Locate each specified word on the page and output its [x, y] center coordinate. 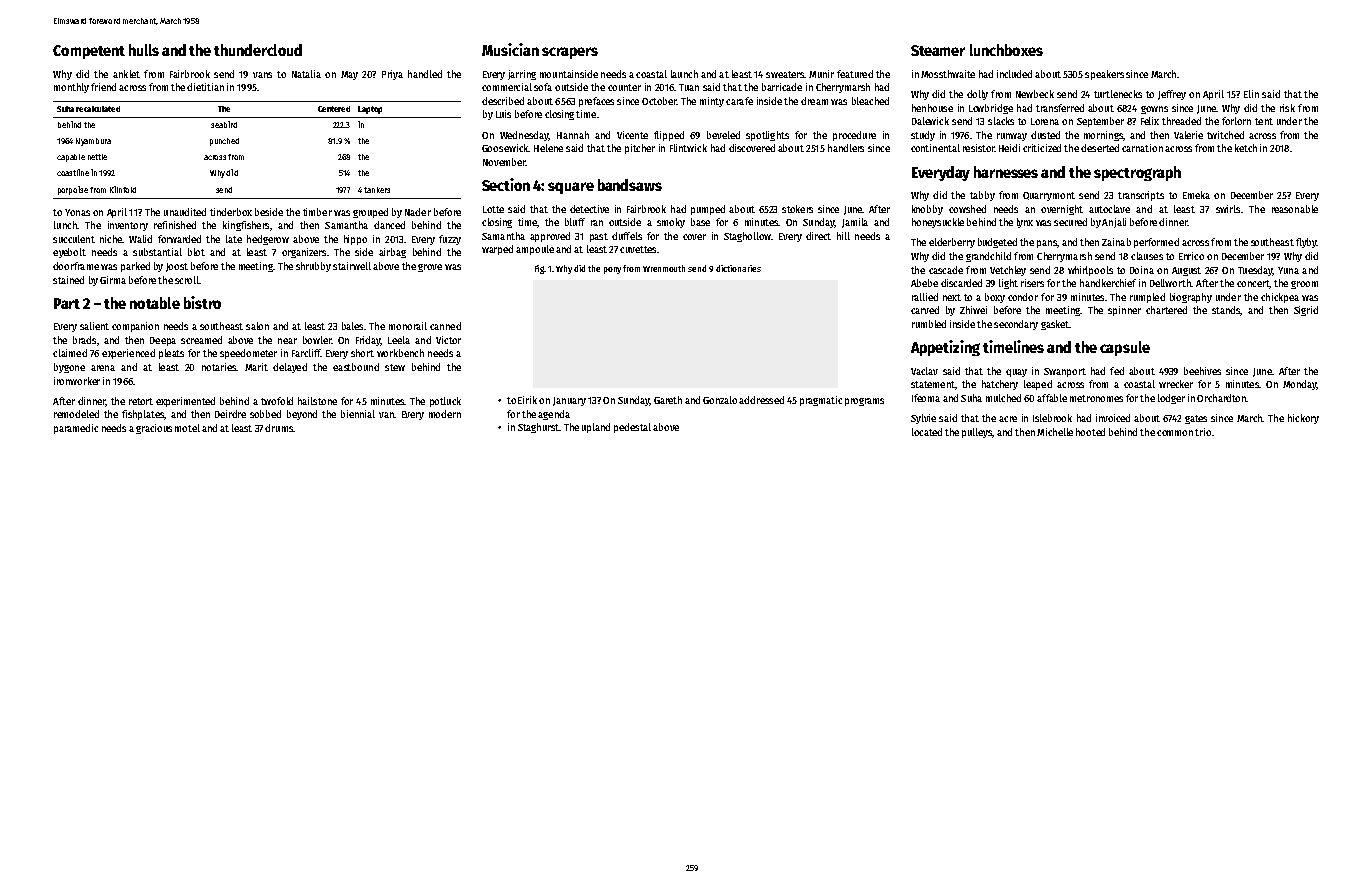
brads [84, 340]
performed [1156, 243]
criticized [1042, 148]
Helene [548, 148]
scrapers [570, 53]
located [927, 432]
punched [224, 142]
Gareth [668, 400]
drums [279, 428]
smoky [671, 223]
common [1175, 433]
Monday [1300, 385]
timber [317, 212]
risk [1287, 108]
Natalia [306, 74]
